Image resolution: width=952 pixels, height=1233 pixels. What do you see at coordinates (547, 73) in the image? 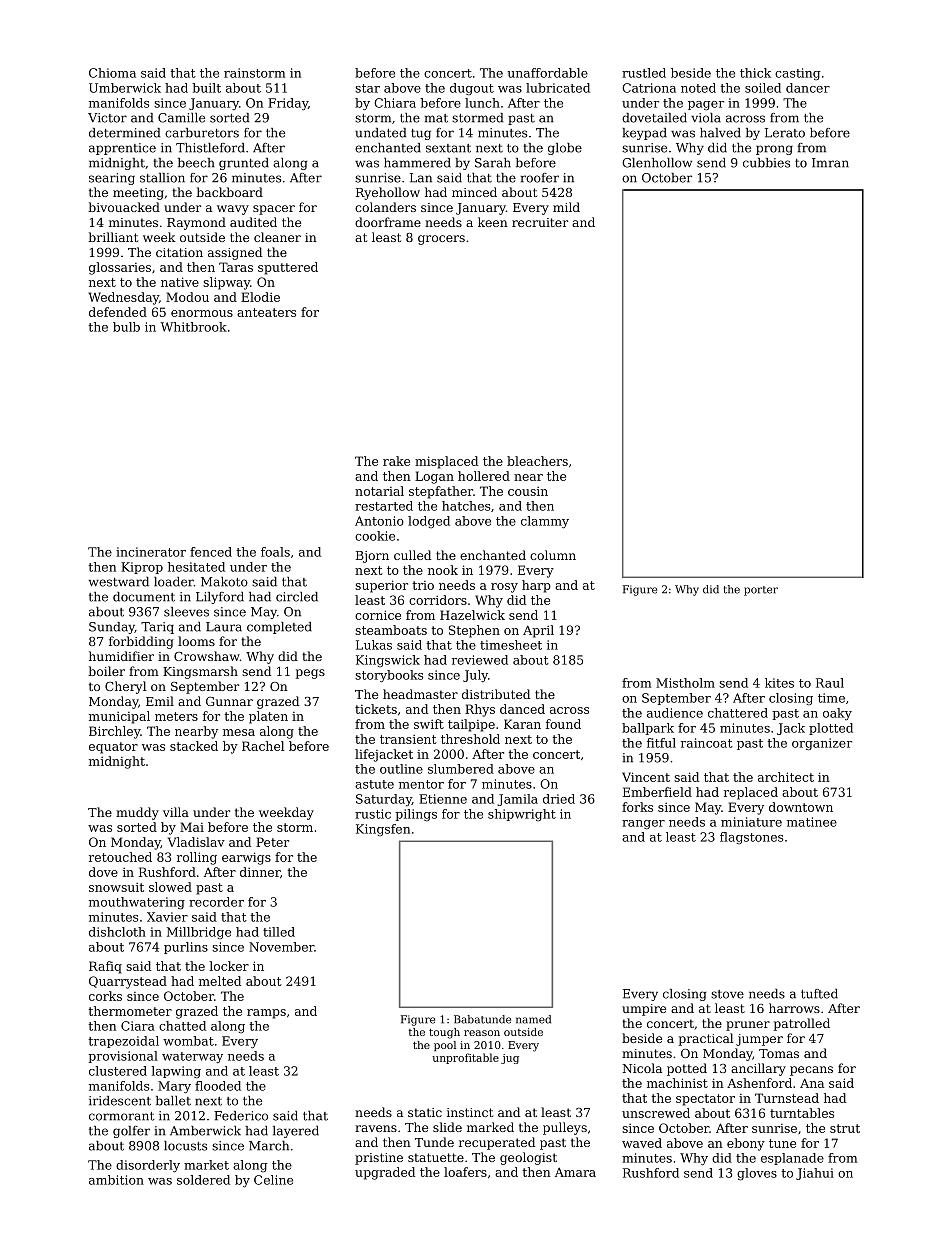
I see `unaffordable` at bounding box center [547, 73].
